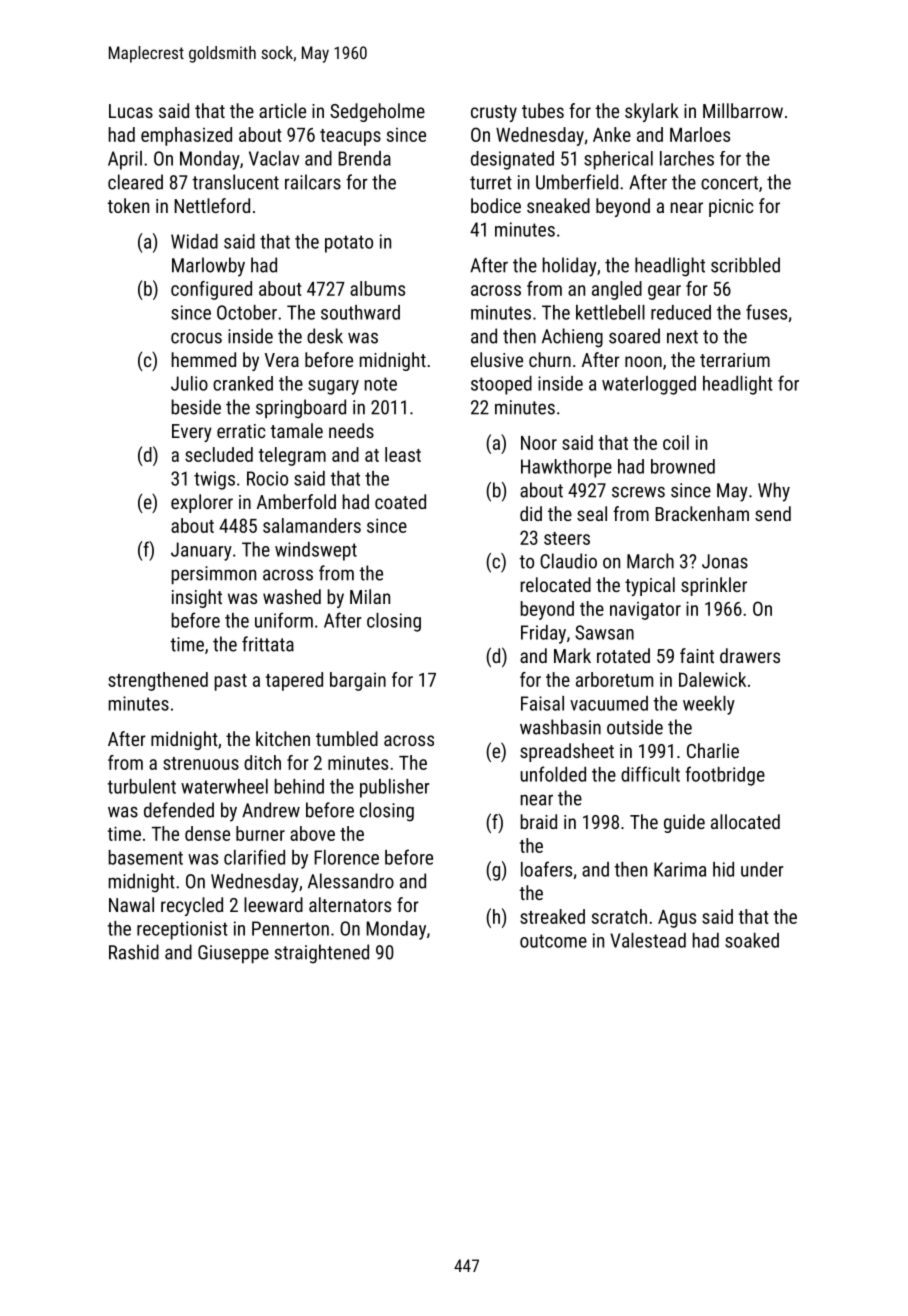 This image has width=908, height=1316. I want to click on Achieng, so click(572, 338).
